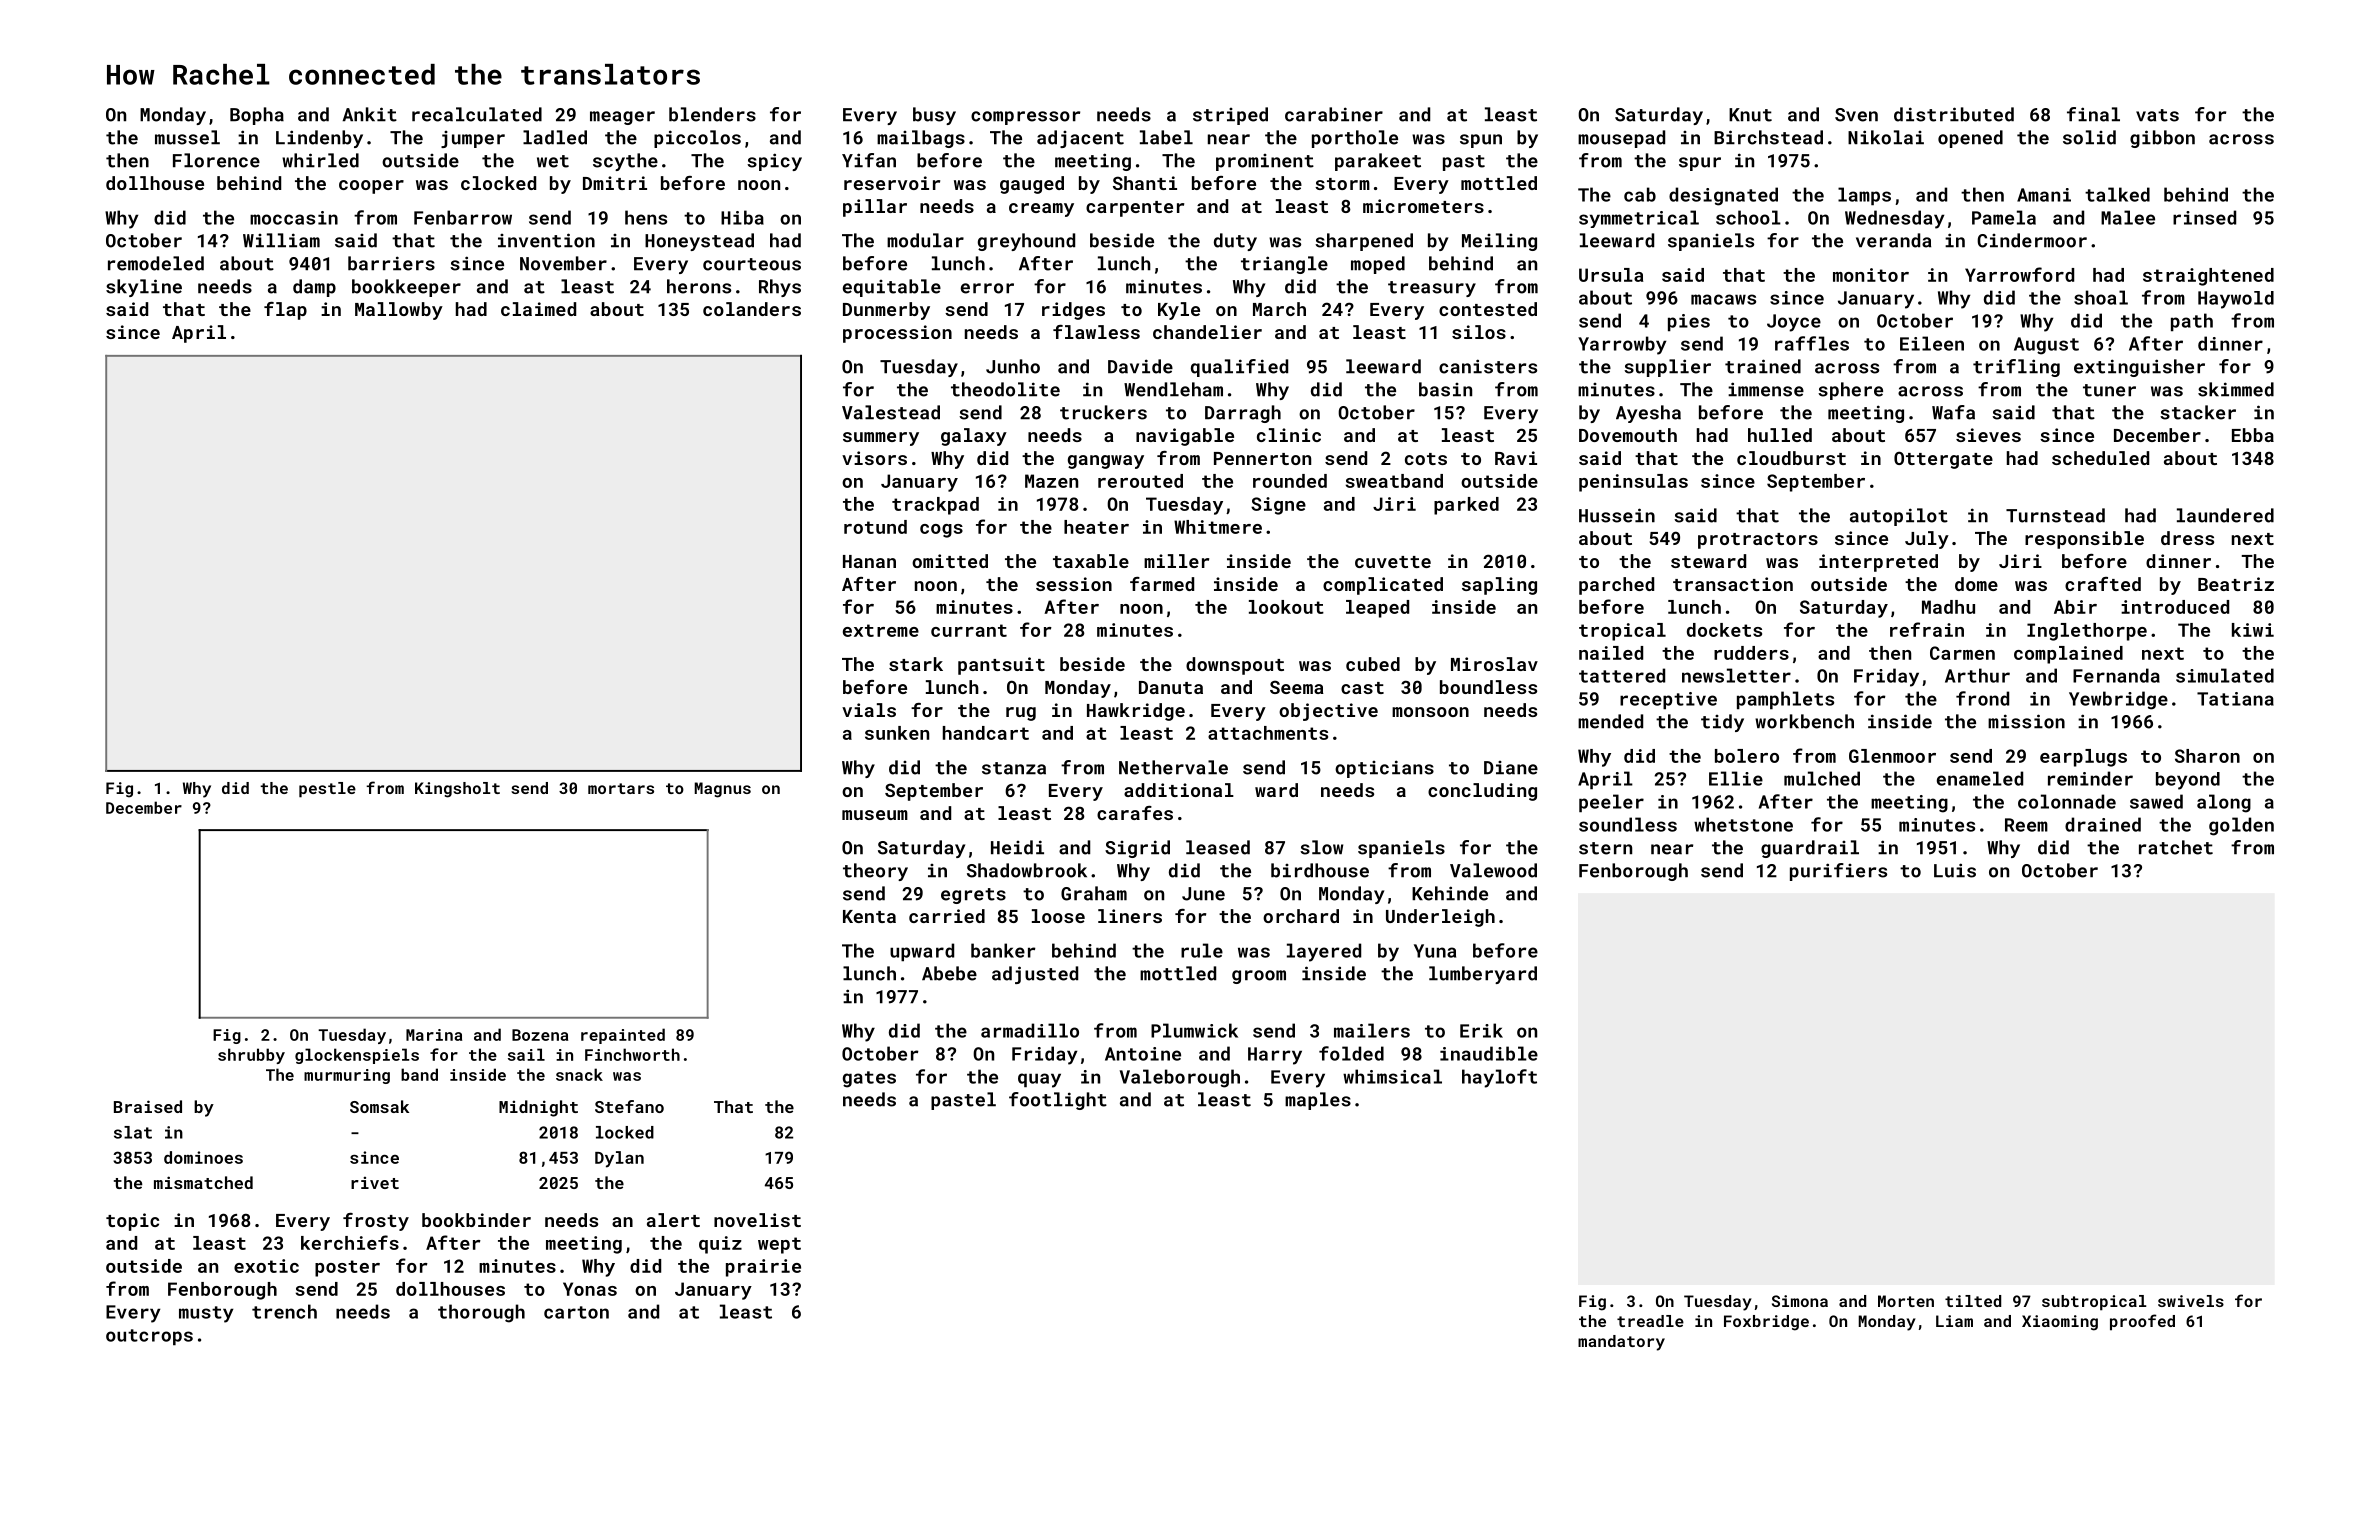  What do you see at coordinates (2118, 700) in the screenshot?
I see `Yewbridge` at bounding box center [2118, 700].
